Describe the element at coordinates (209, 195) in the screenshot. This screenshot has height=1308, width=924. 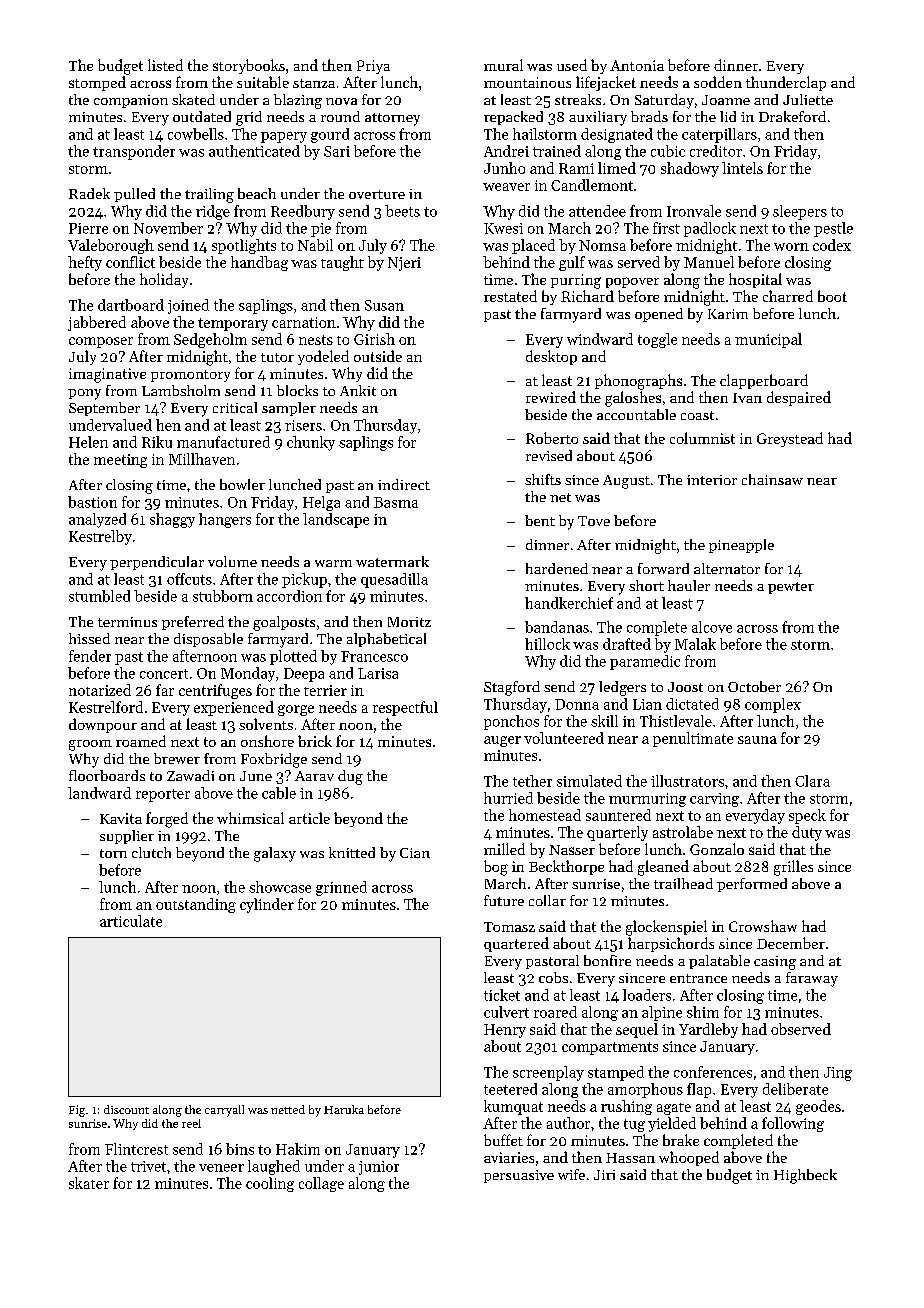
I see `trailing` at that location.
